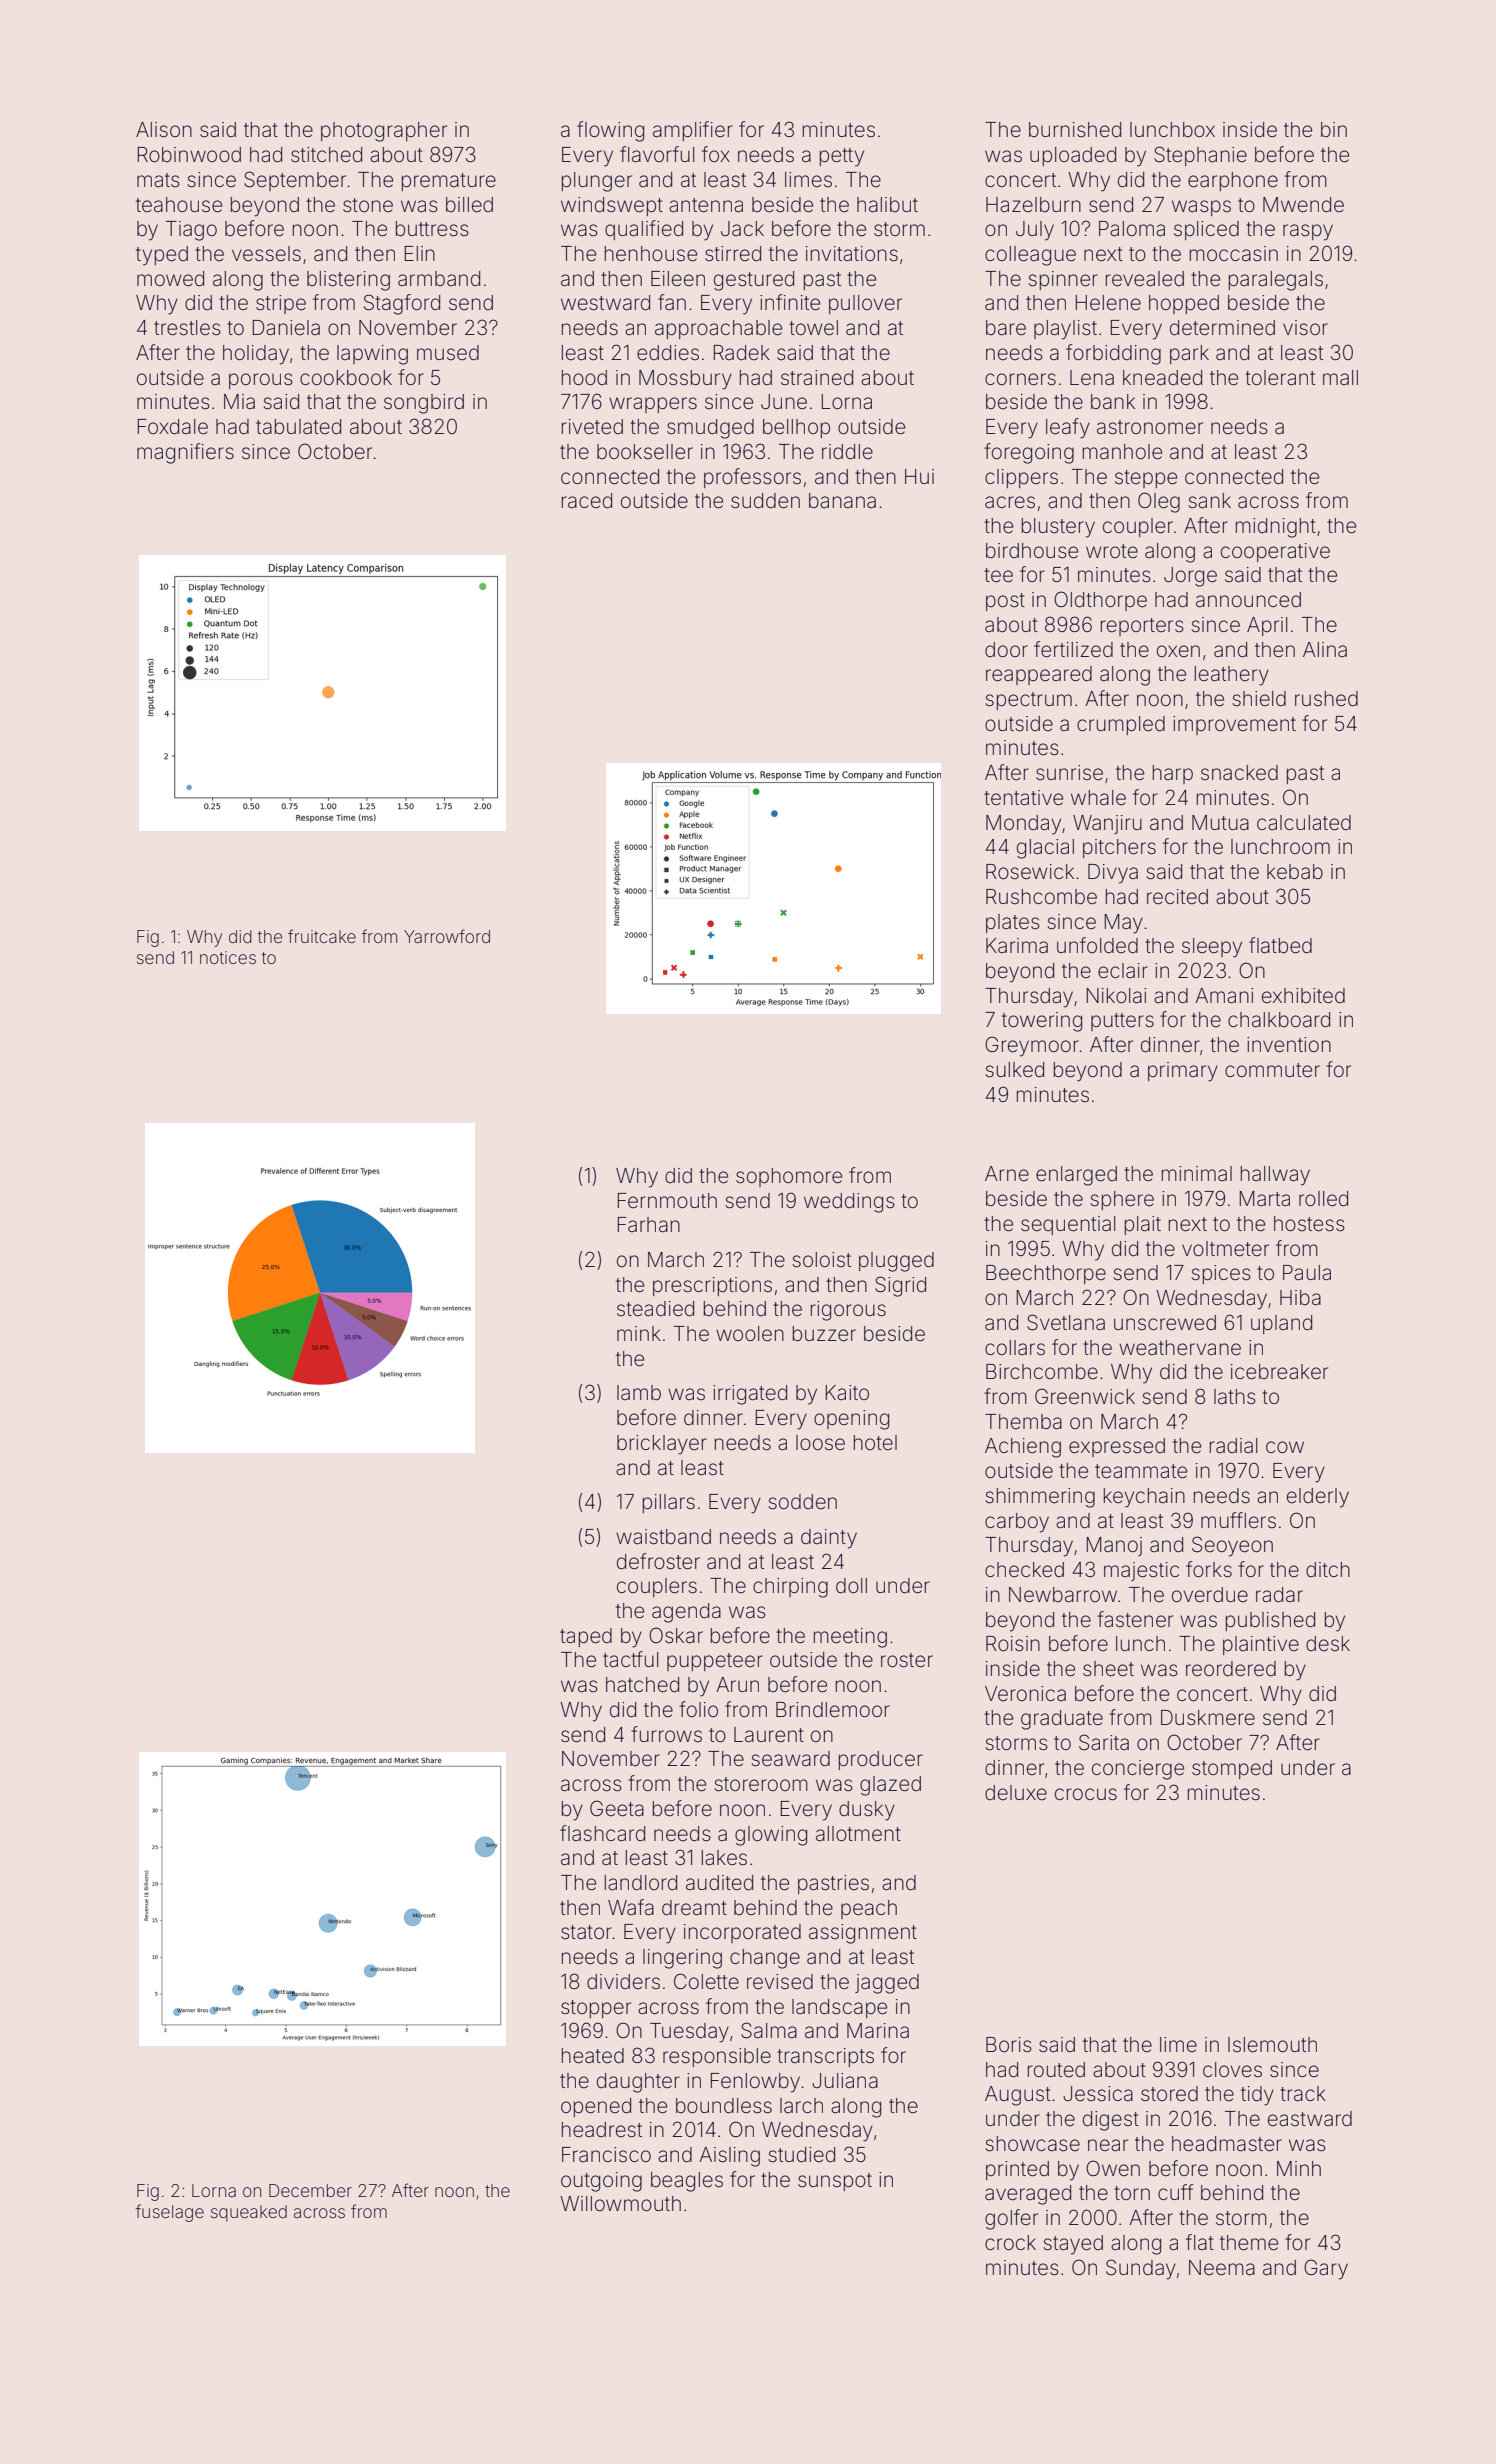 The image size is (1496, 2464). Describe the element at coordinates (623, 1981) in the document. I see `dividers` at that location.
